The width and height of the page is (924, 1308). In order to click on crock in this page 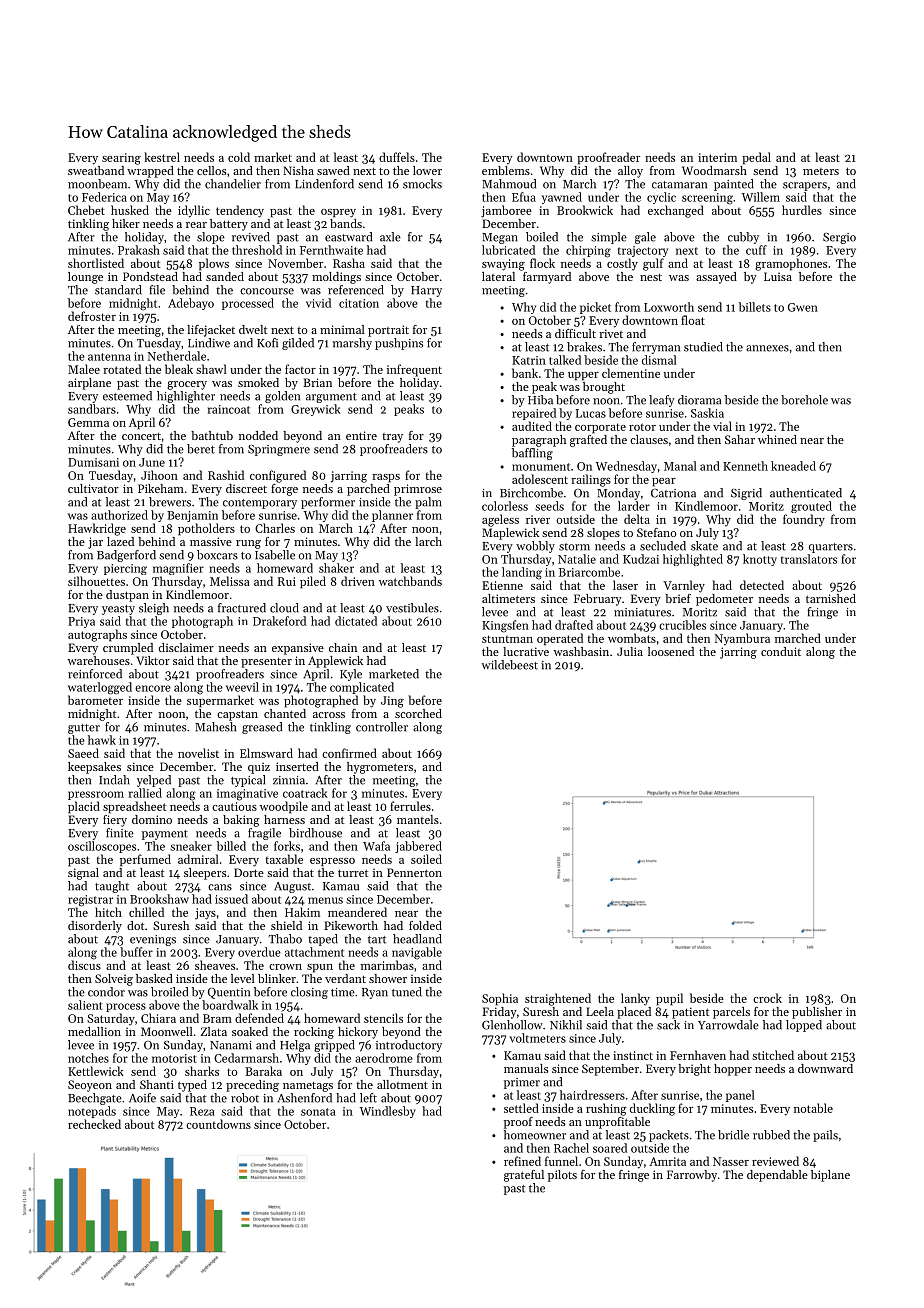, I will do `click(767, 998)`.
